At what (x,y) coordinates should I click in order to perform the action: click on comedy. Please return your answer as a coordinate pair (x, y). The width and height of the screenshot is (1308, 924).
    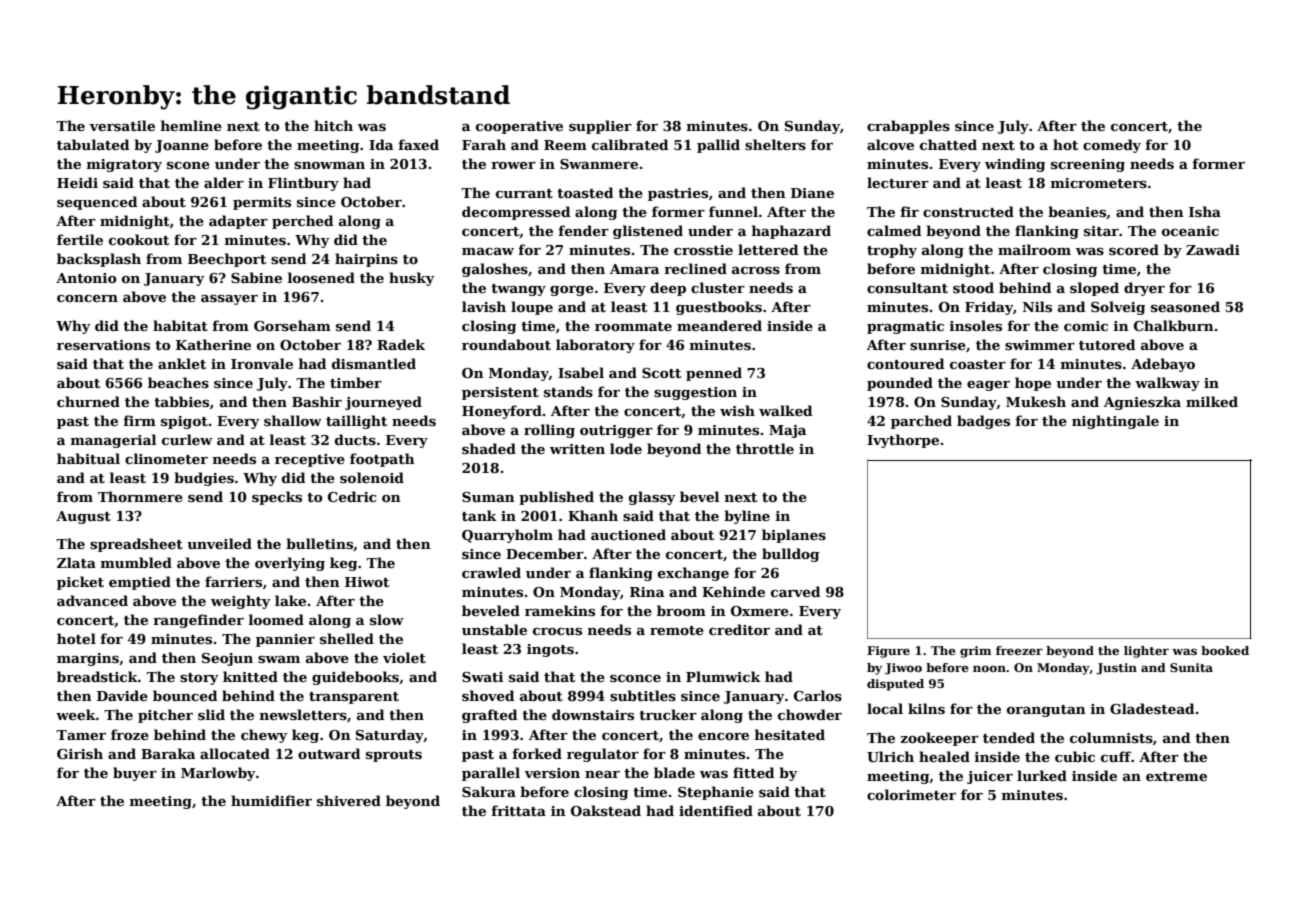
    Looking at the image, I should click on (1112, 146).
